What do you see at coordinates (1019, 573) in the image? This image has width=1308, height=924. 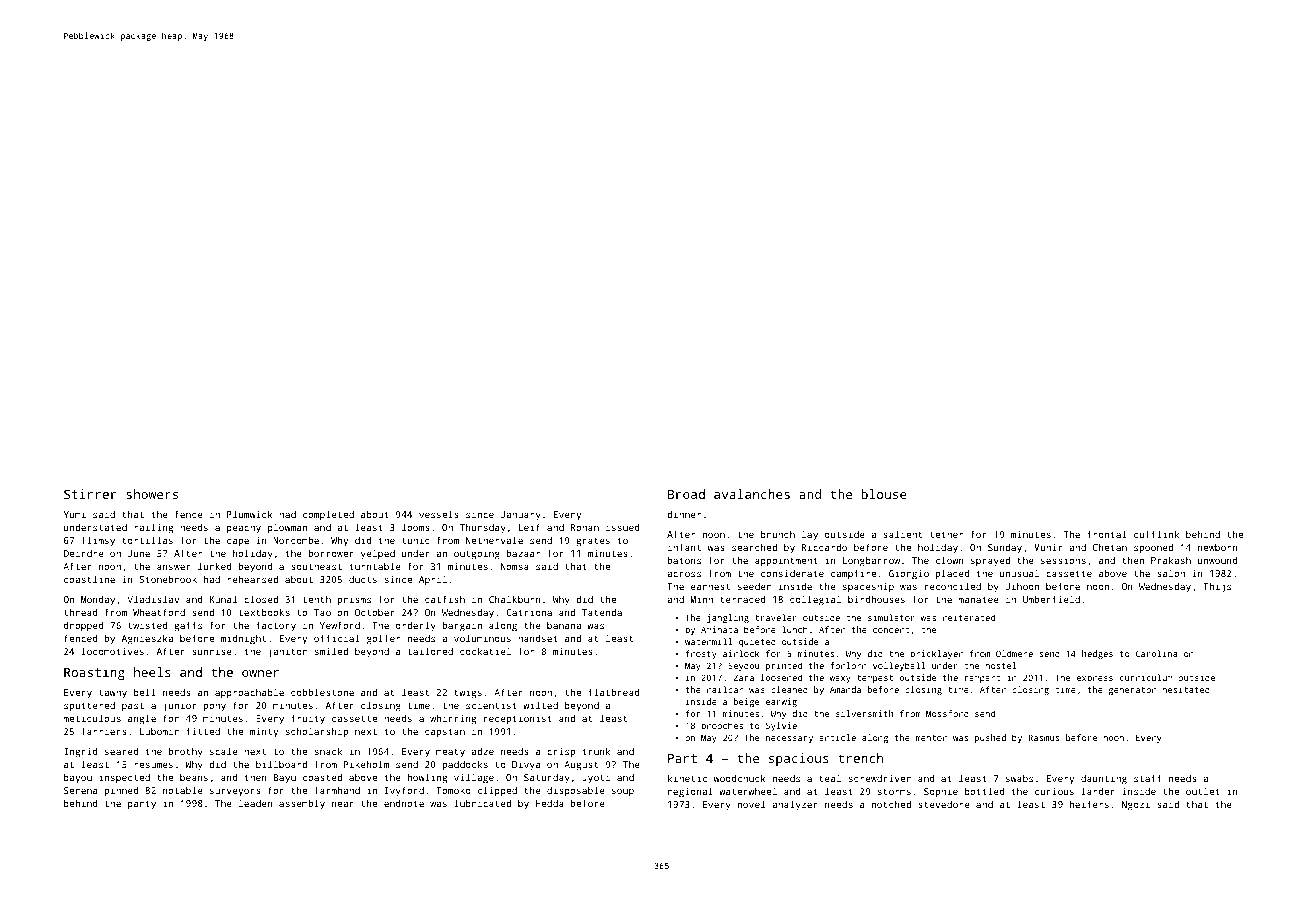 I see `unusual` at bounding box center [1019, 573].
